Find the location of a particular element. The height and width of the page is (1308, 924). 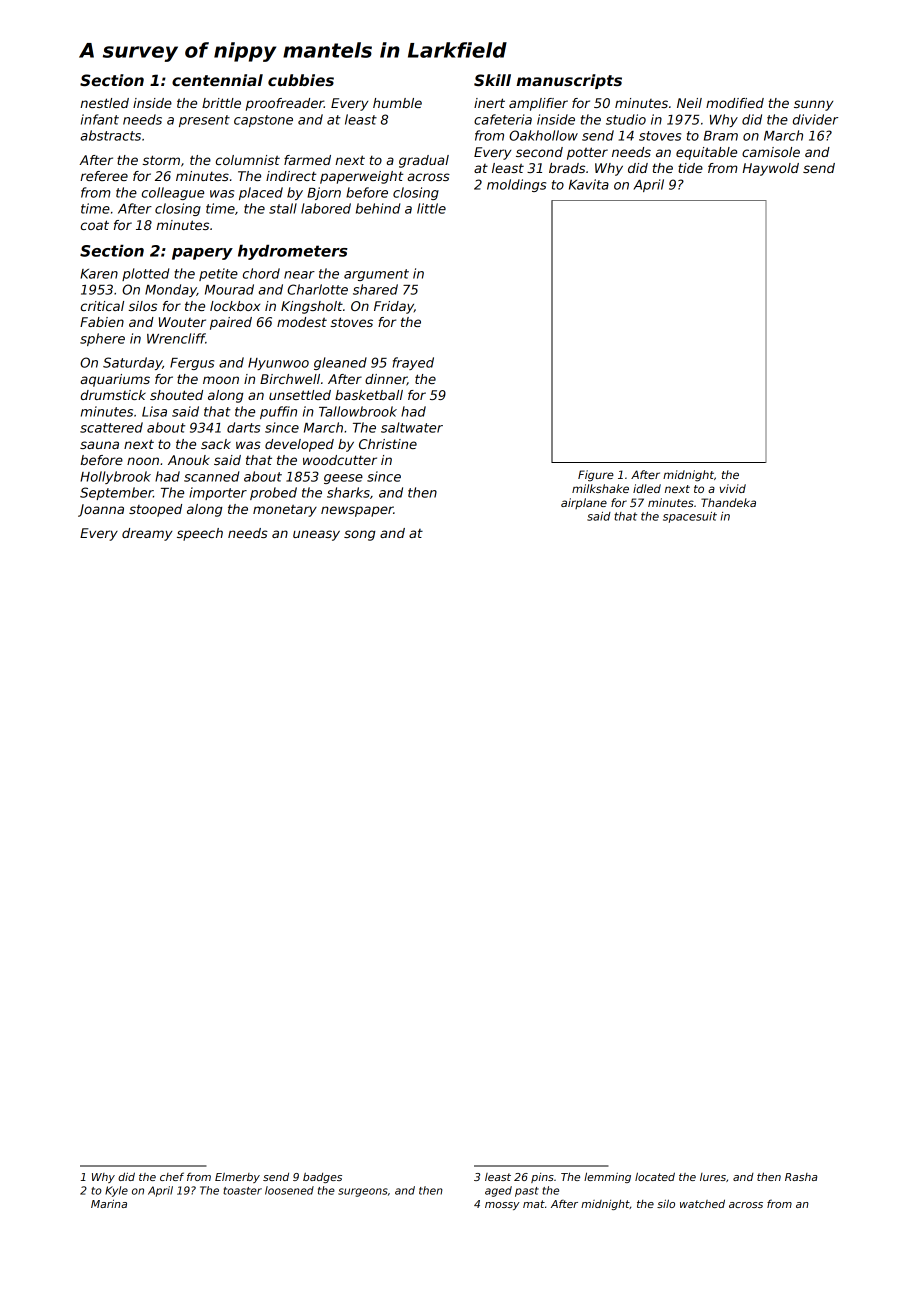

manuscripts is located at coordinates (569, 81).
